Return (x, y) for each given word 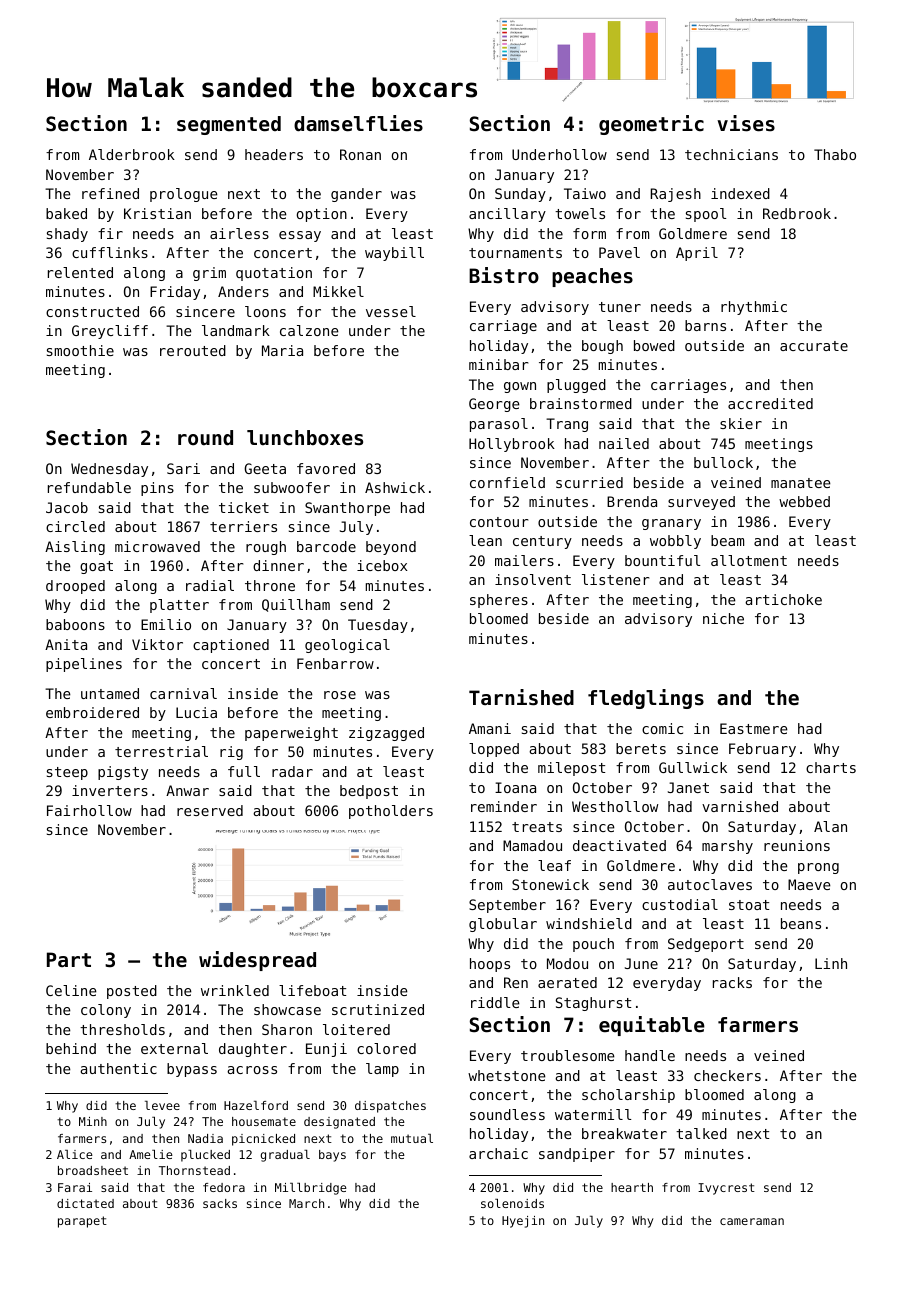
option (322, 215)
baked (66, 213)
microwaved (157, 546)
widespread (257, 961)
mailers (524, 560)
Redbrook (797, 213)
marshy (727, 847)
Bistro (504, 275)
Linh (831, 963)
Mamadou (532, 845)
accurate (814, 346)
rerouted (193, 350)
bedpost (369, 792)
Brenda (632, 501)
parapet (82, 1222)
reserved (210, 810)
